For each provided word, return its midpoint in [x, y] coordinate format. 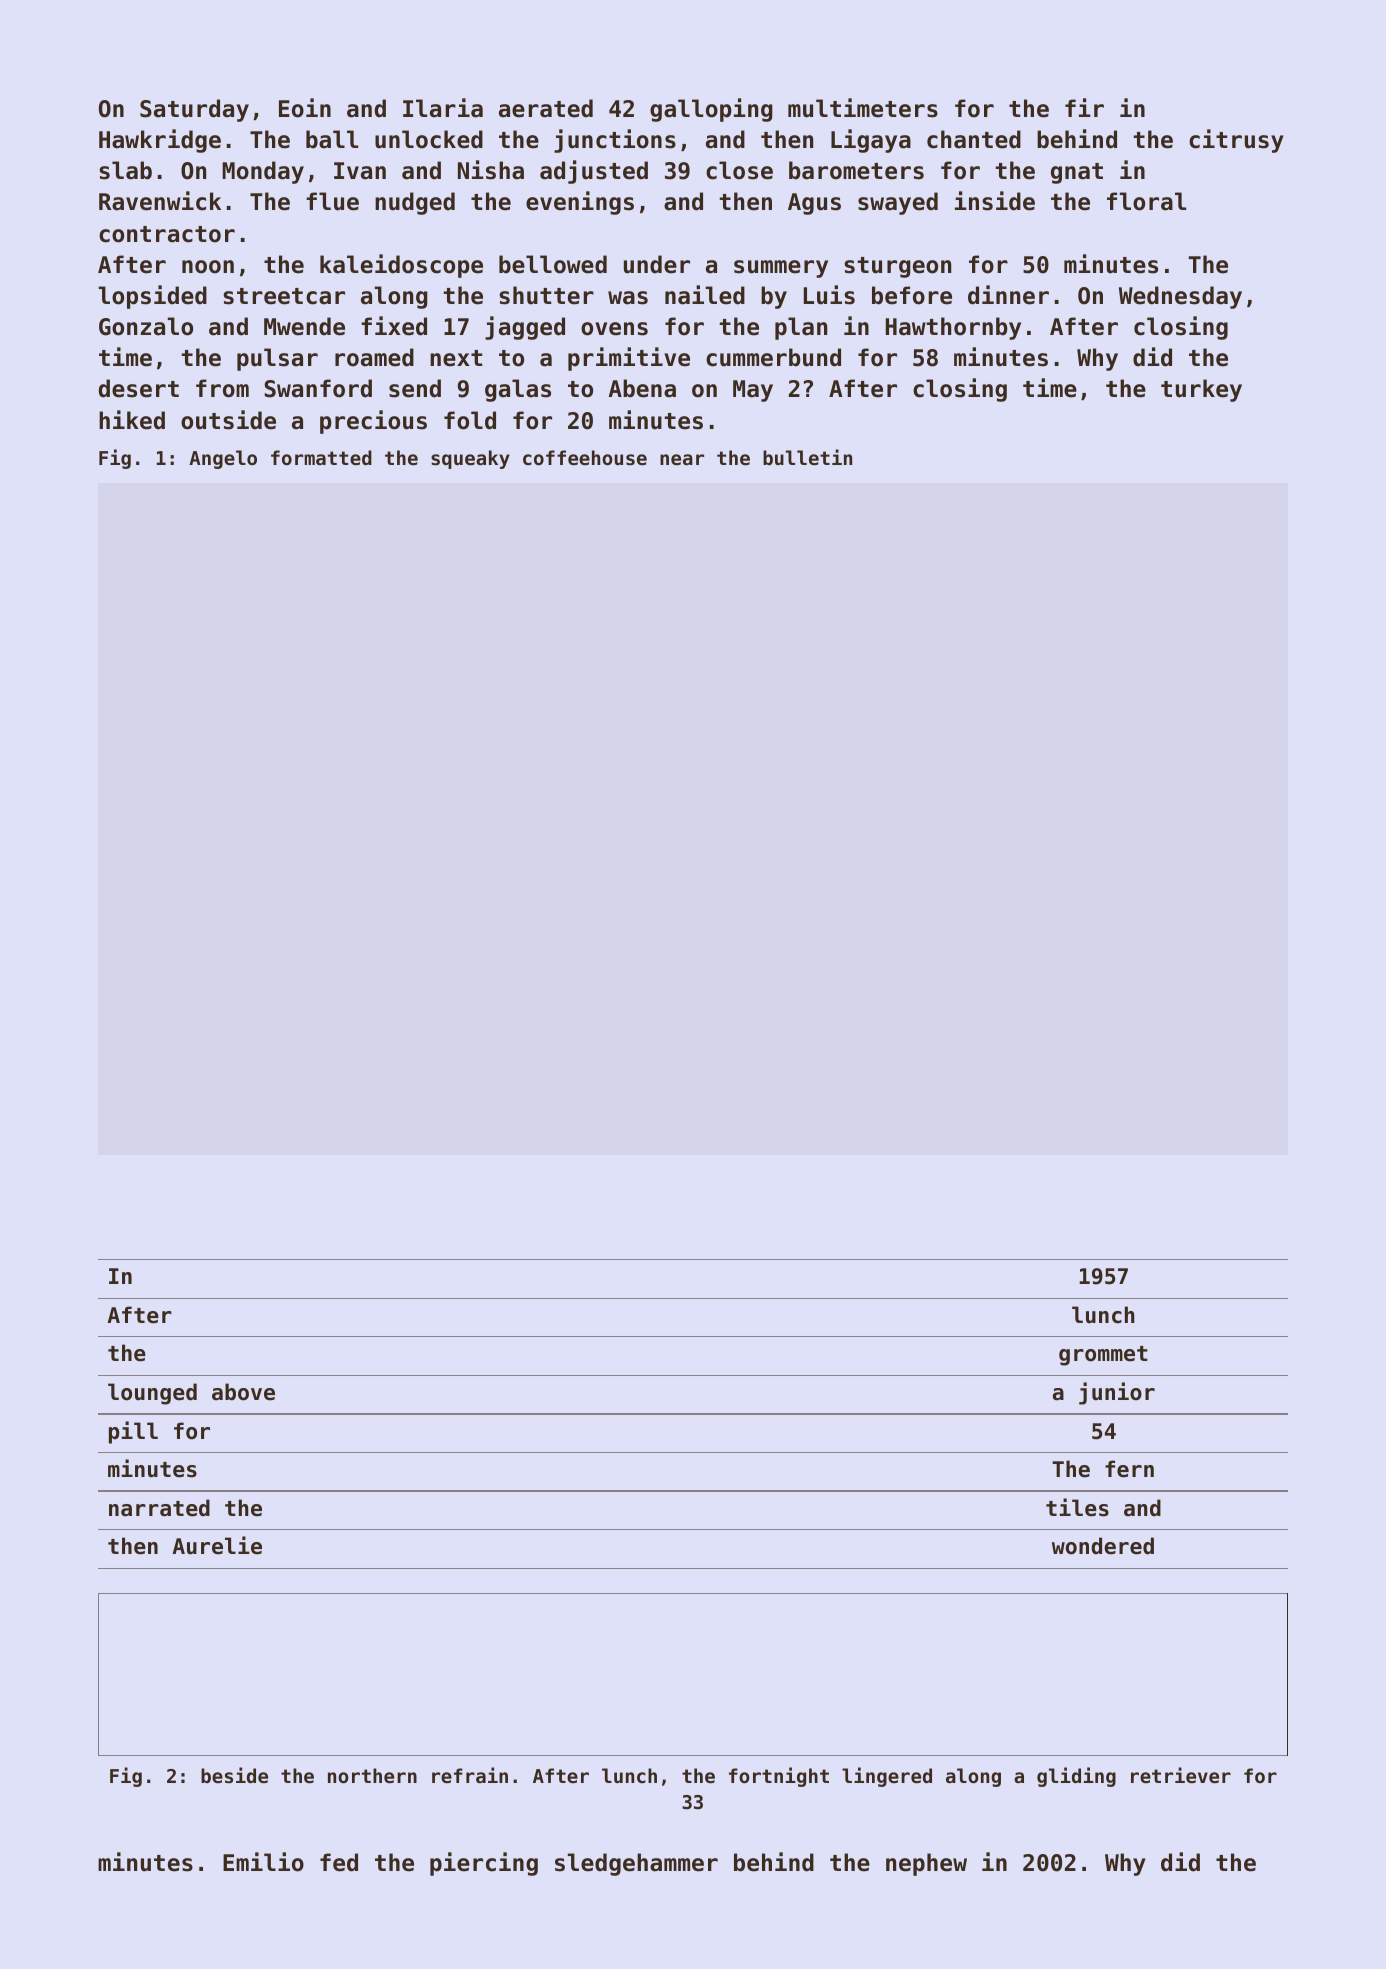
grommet [1103, 1356]
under [657, 264]
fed [339, 1862]
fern [1129, 1469]
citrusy [1236, 141]
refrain [470, 1775]
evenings [580, 203]
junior [1117, 1393]
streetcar [284, 296]
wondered [1103, 1546]
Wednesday [1180, 297]
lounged [152, 1394]
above [243, 1392]
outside [228, 420]
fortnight [779, 1777]
